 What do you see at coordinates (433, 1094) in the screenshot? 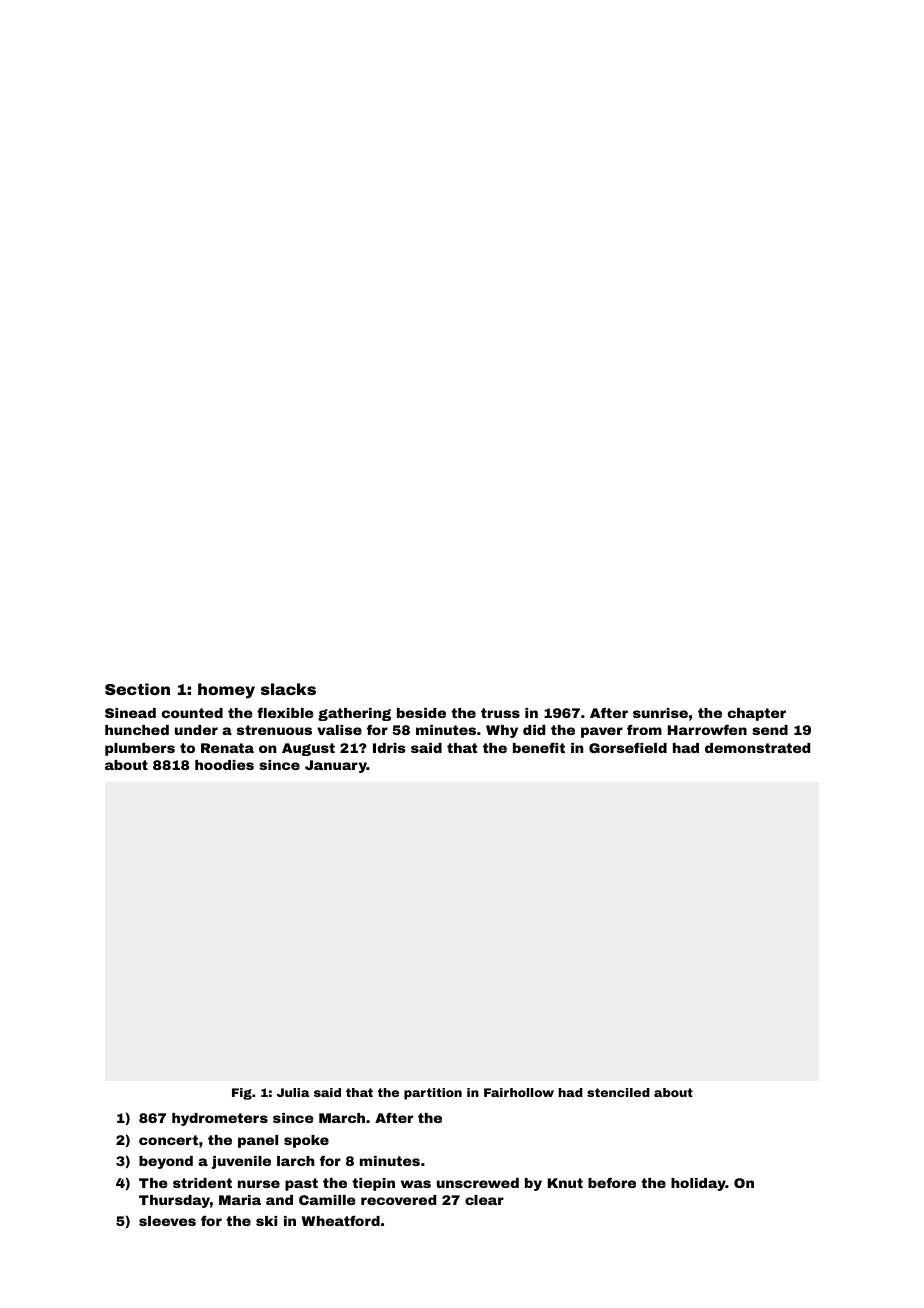
I see `partition` at bounding box center [433, 1094].
